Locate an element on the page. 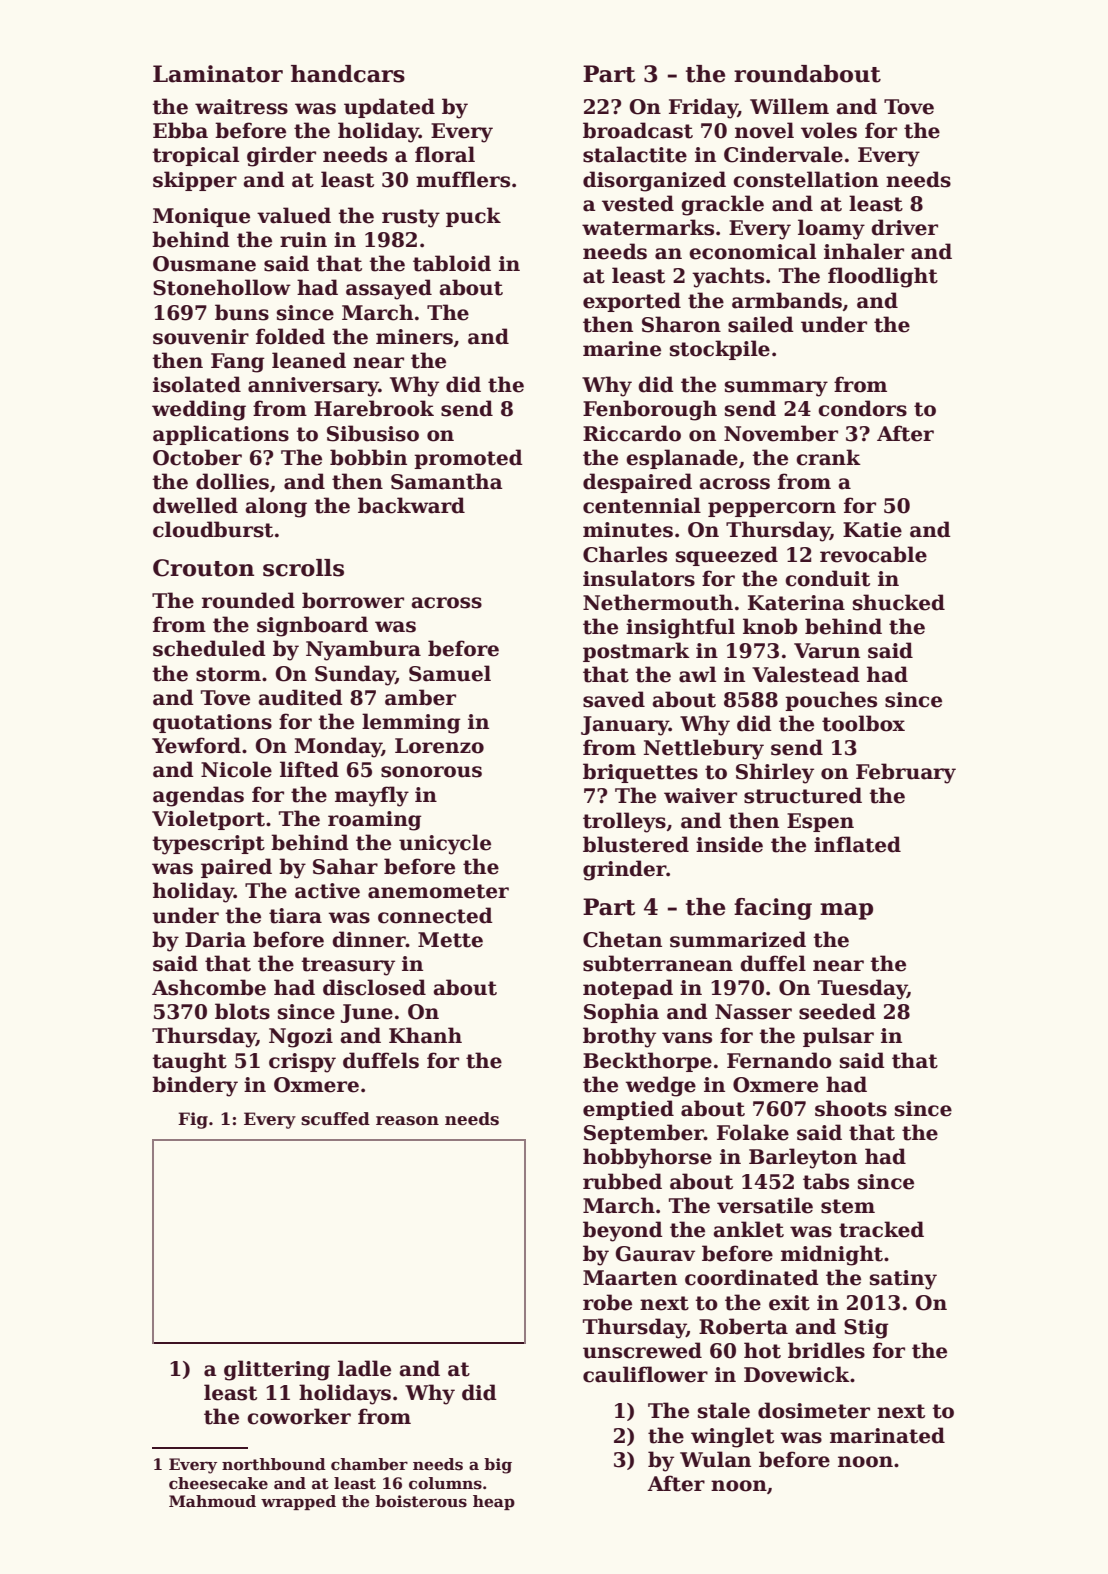 The width and height of the document is (1108, 1574). February is located at coordinates (906, 773).
